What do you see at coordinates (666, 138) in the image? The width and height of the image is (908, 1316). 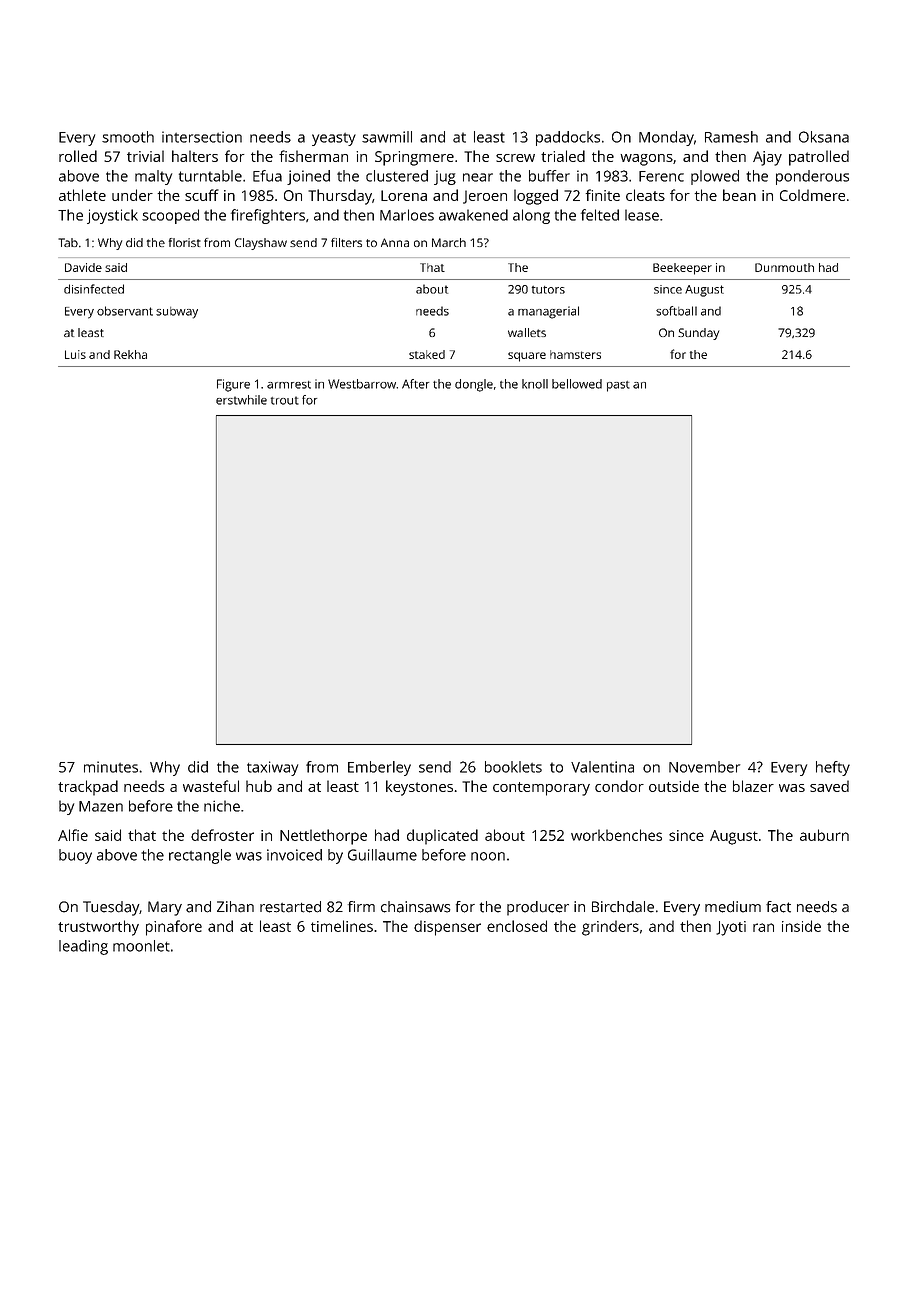 I see `Monday` at bounding box center [666, 138].
